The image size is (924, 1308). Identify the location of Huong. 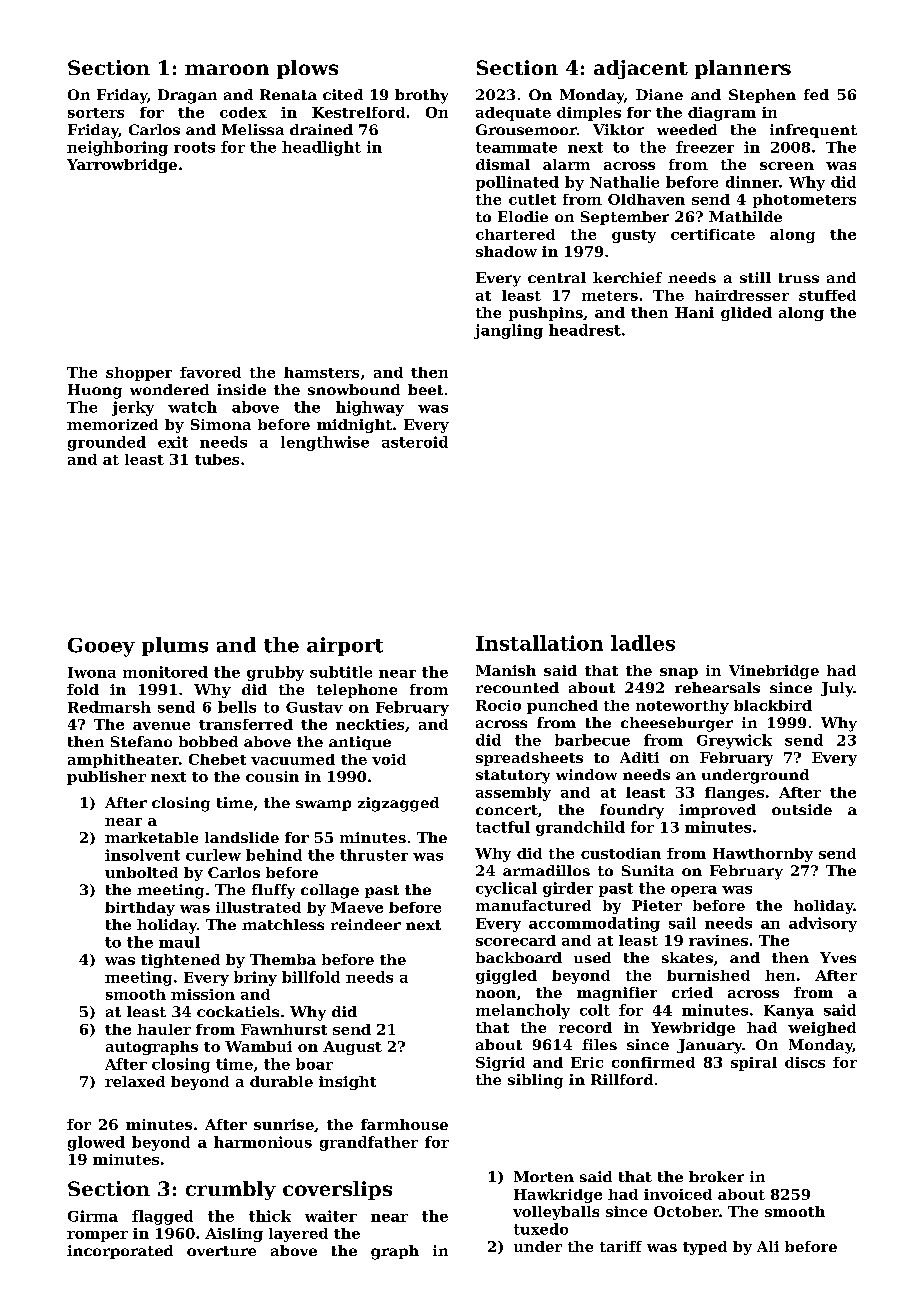
(95, 391).
